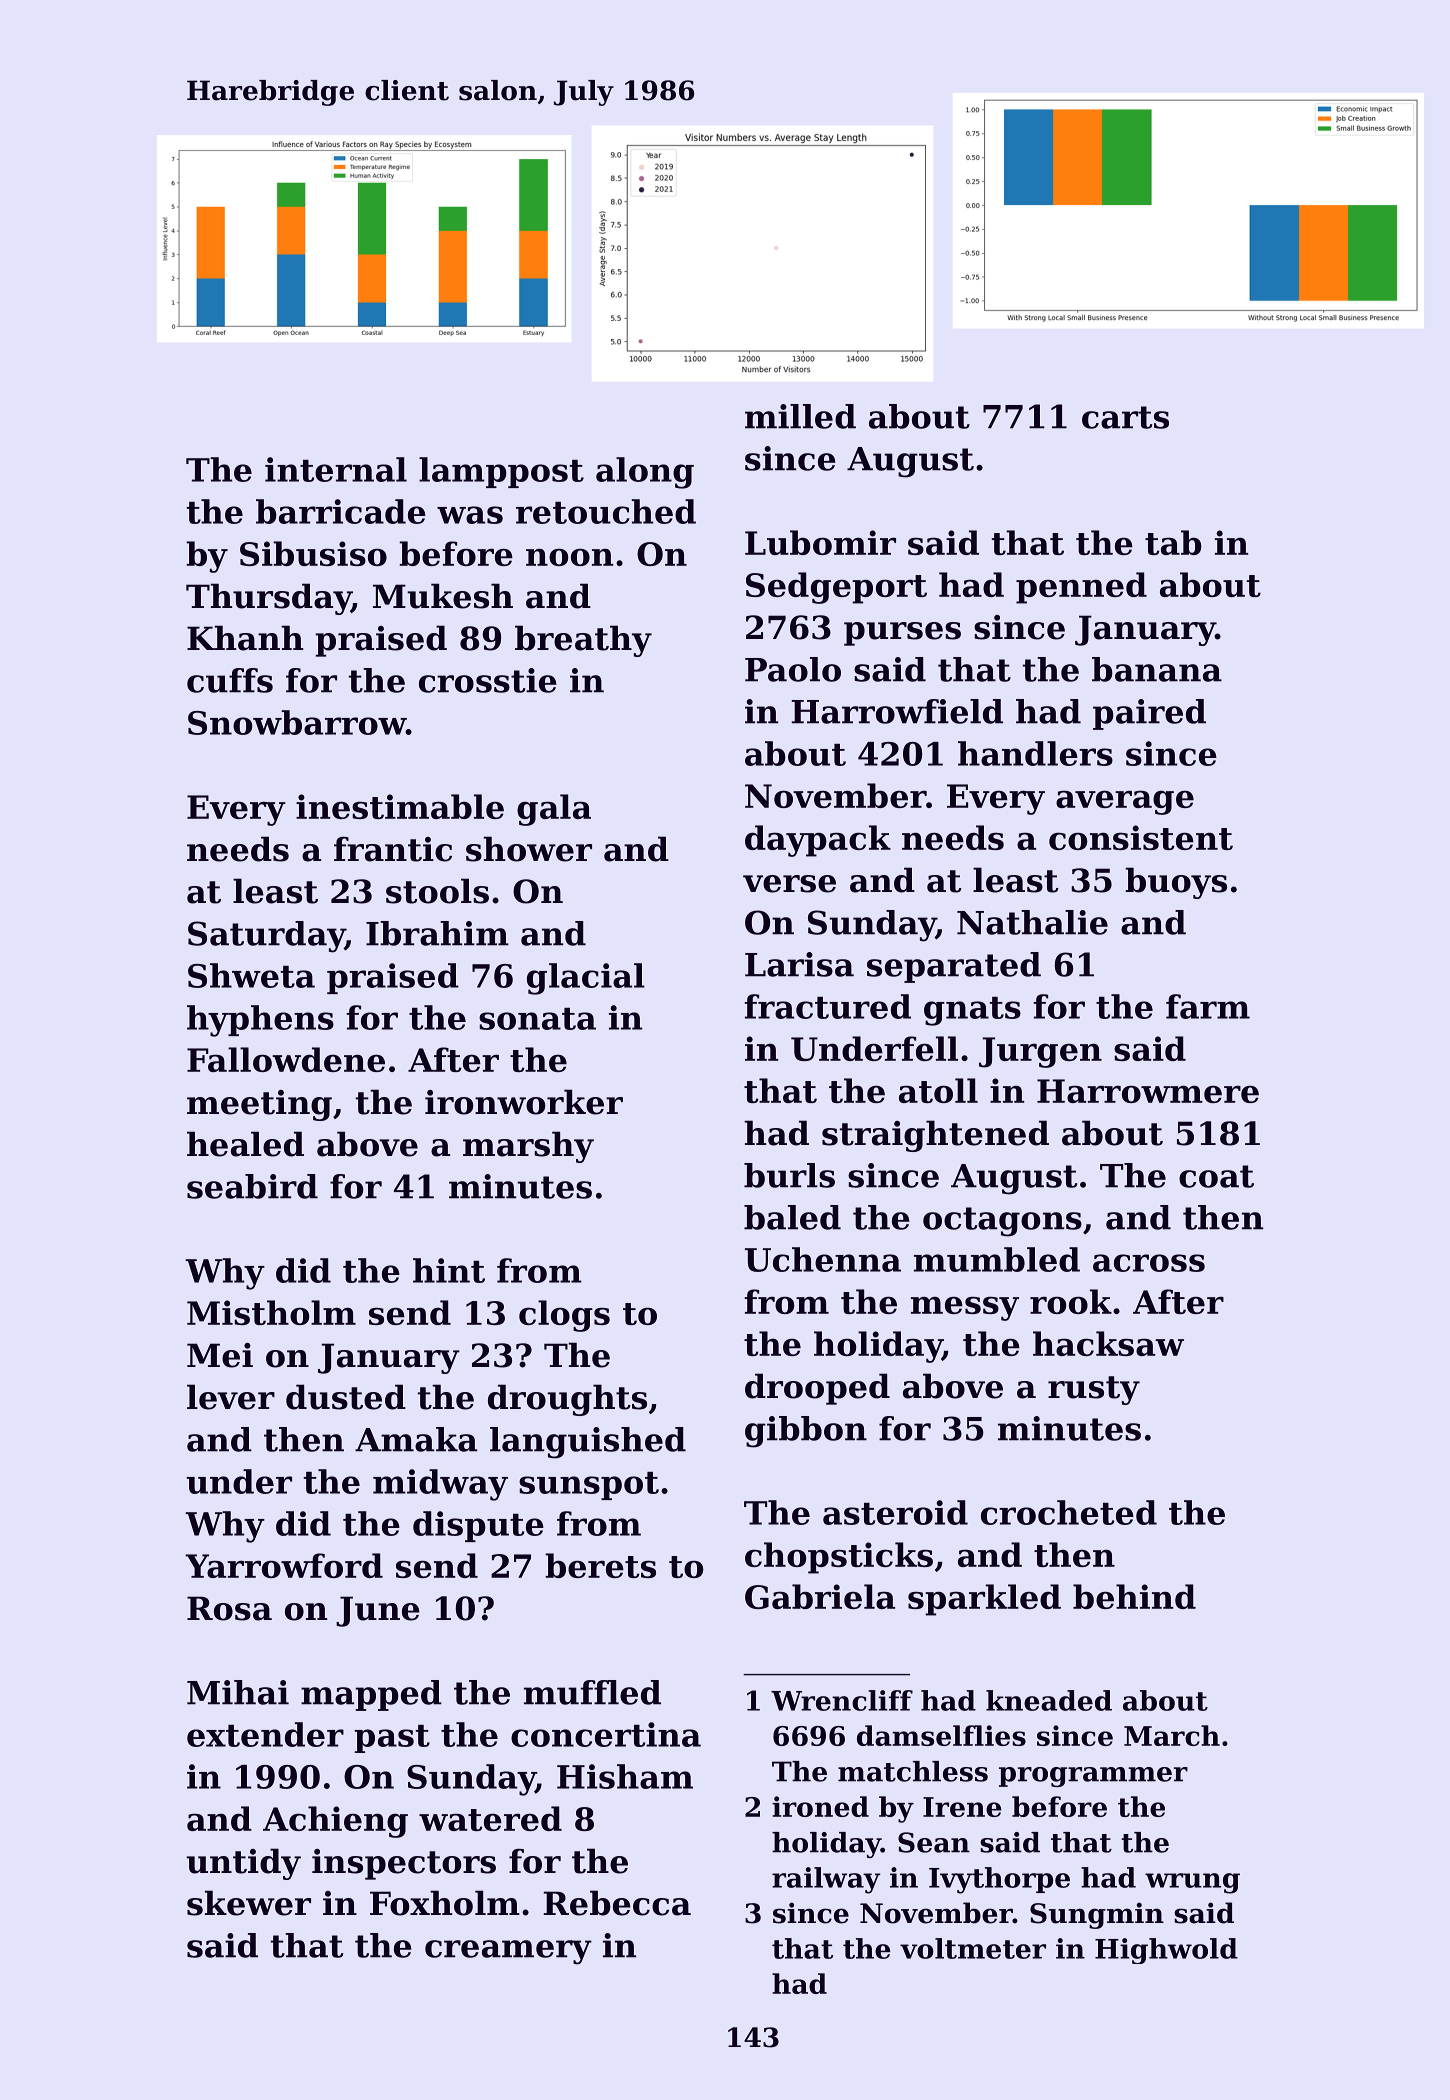  I want to click on Khanh, so click(245, 638).
